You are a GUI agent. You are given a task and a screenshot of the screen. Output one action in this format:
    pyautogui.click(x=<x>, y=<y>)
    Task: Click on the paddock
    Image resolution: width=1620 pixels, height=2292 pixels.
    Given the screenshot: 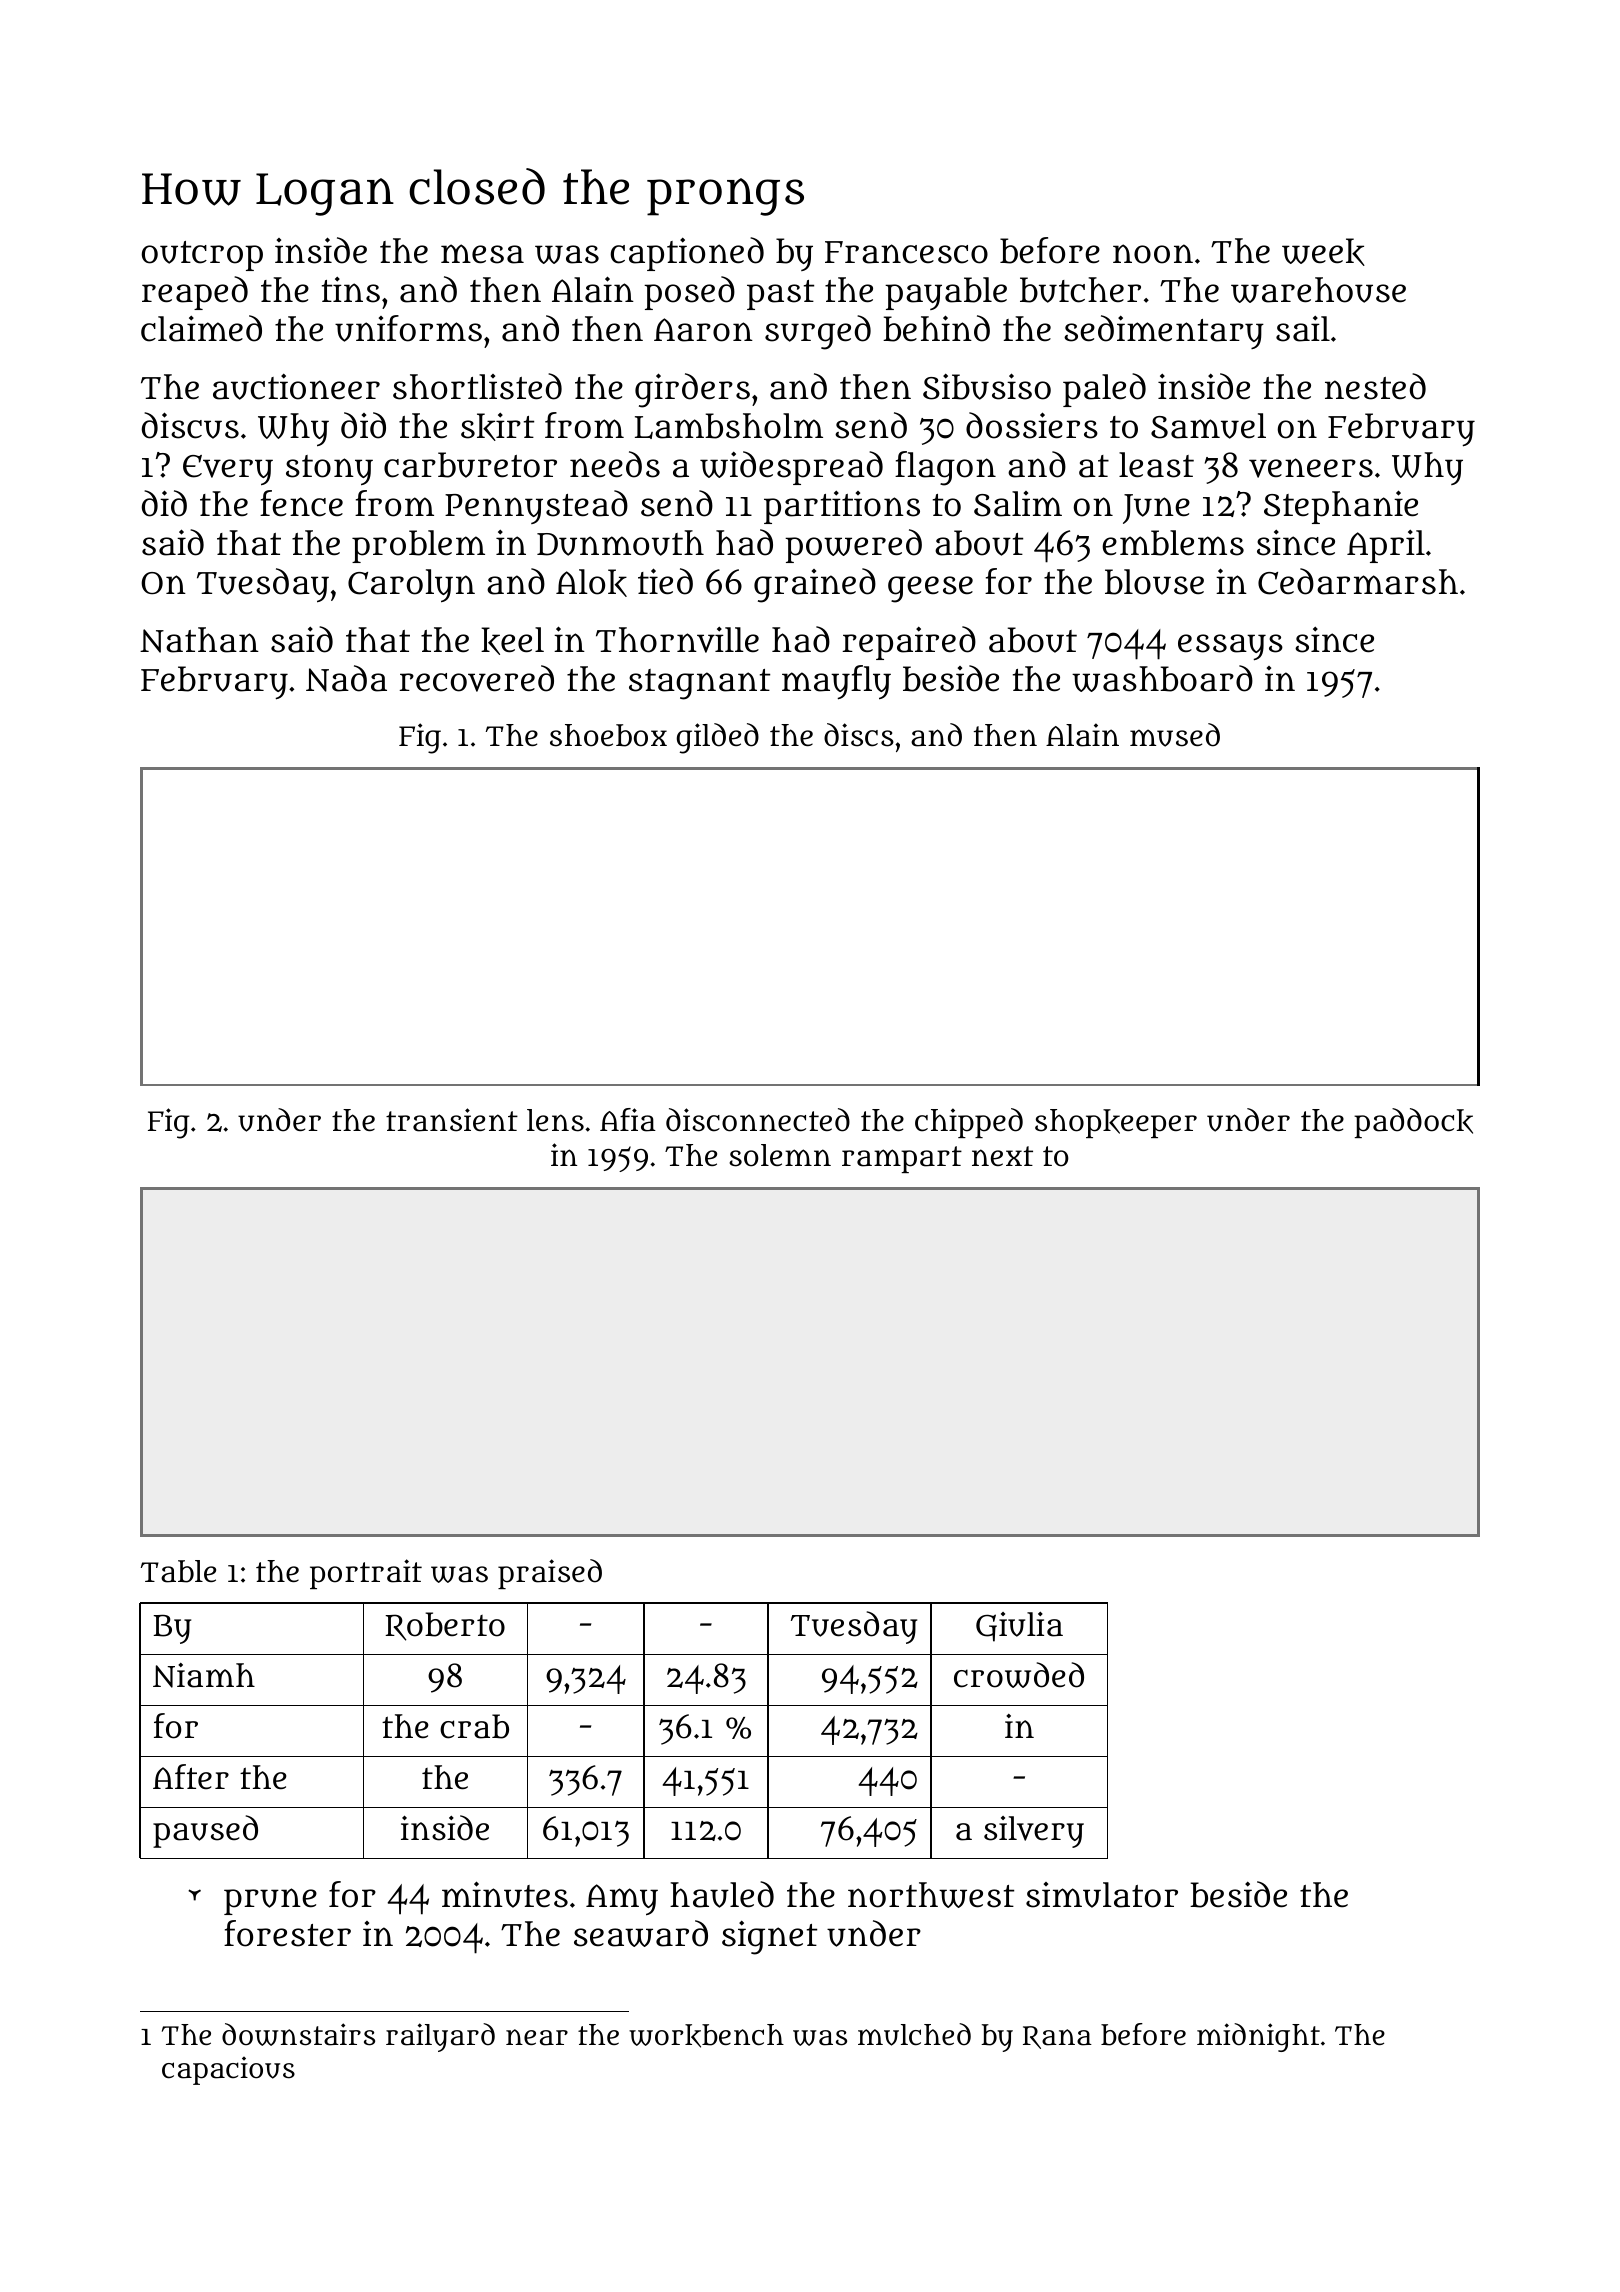 What is the action you would take?
    pyautogui.click(x=1413, y=1123)
